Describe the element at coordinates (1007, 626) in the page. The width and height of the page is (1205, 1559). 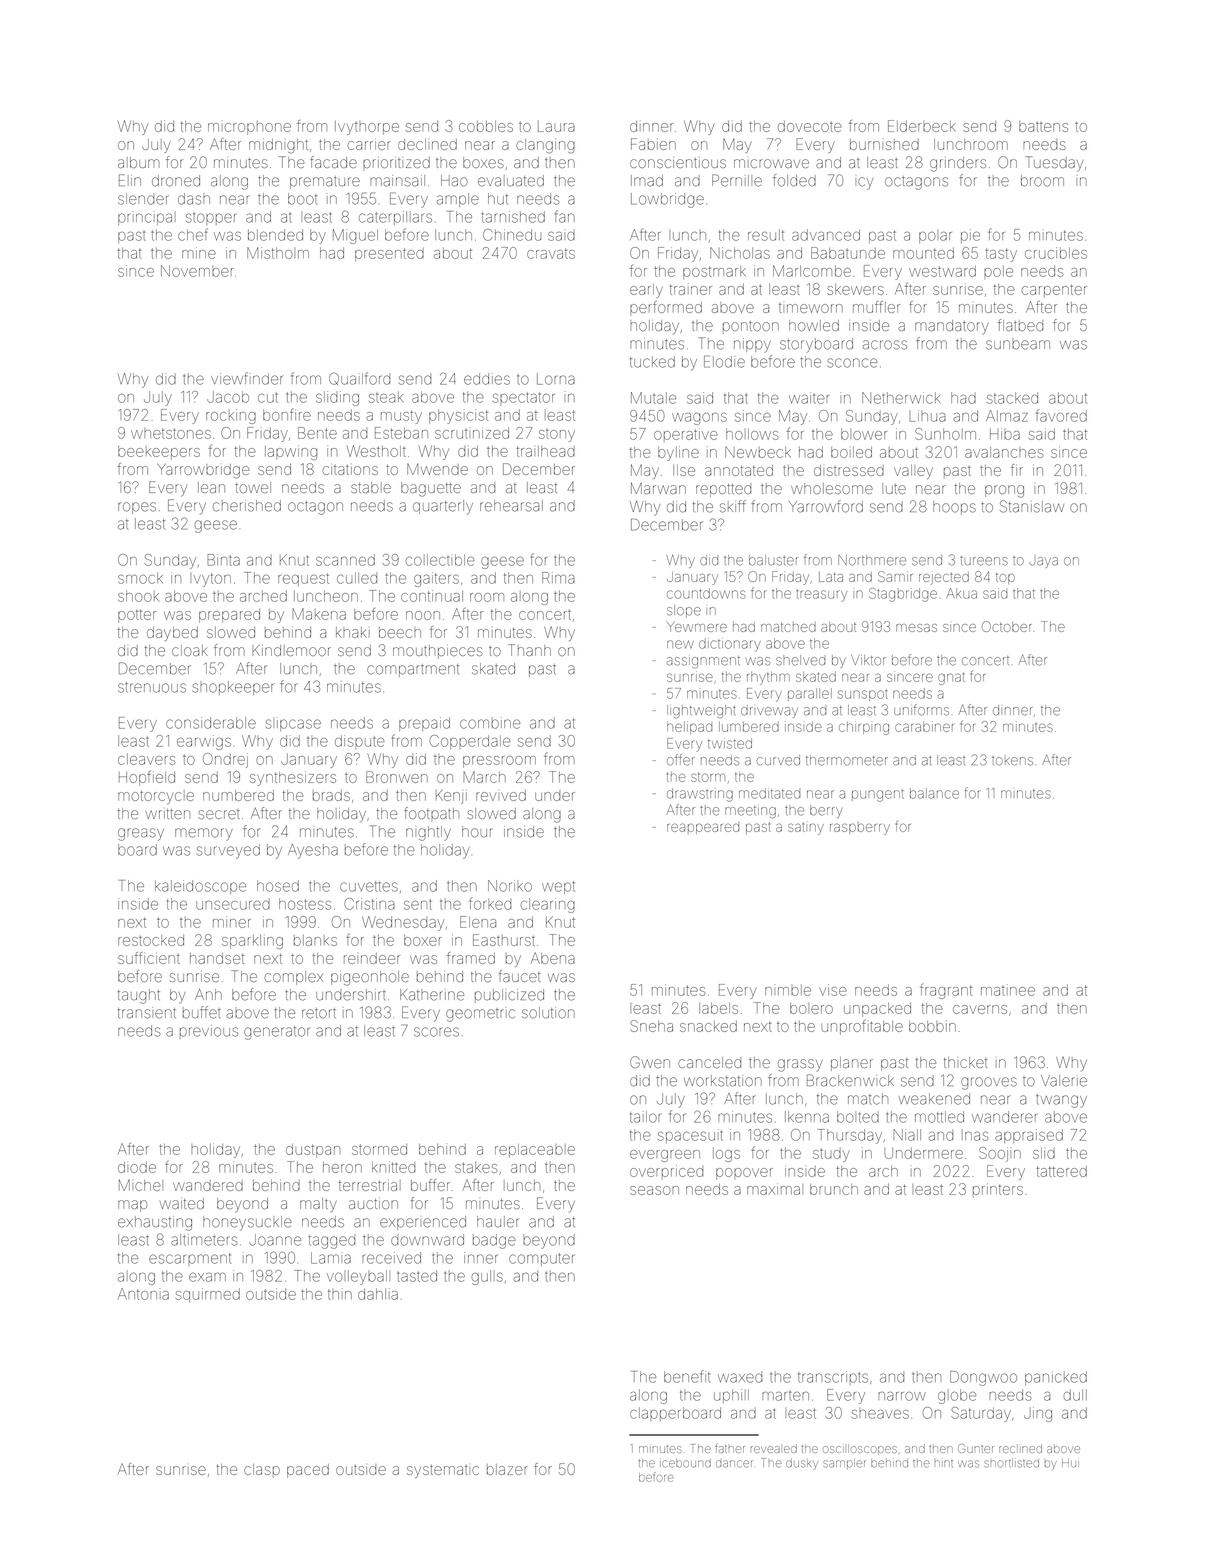
I see `October` at that location.
